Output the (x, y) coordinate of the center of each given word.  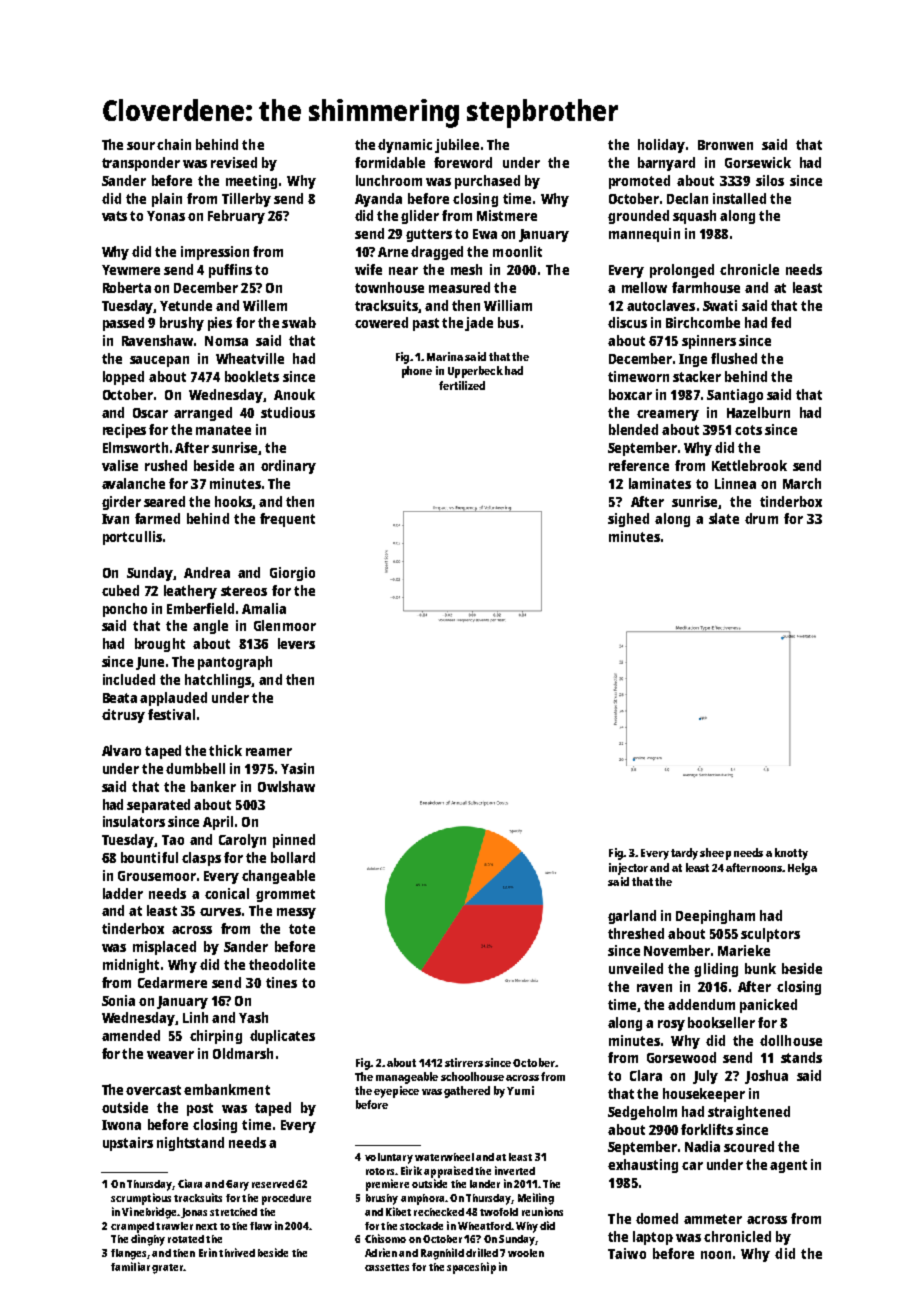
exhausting (643, 1166)
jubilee (457, 146)
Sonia (118, 1000)
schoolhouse (472, 1076)
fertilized (462, 385)
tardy (684, 854)
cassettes (387, 1267)
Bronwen (725, 145)
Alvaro (121, 750)
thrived (237, 1252)
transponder (141, 164)
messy (296, 913)
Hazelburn (758, 412)
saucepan (159, 361)
